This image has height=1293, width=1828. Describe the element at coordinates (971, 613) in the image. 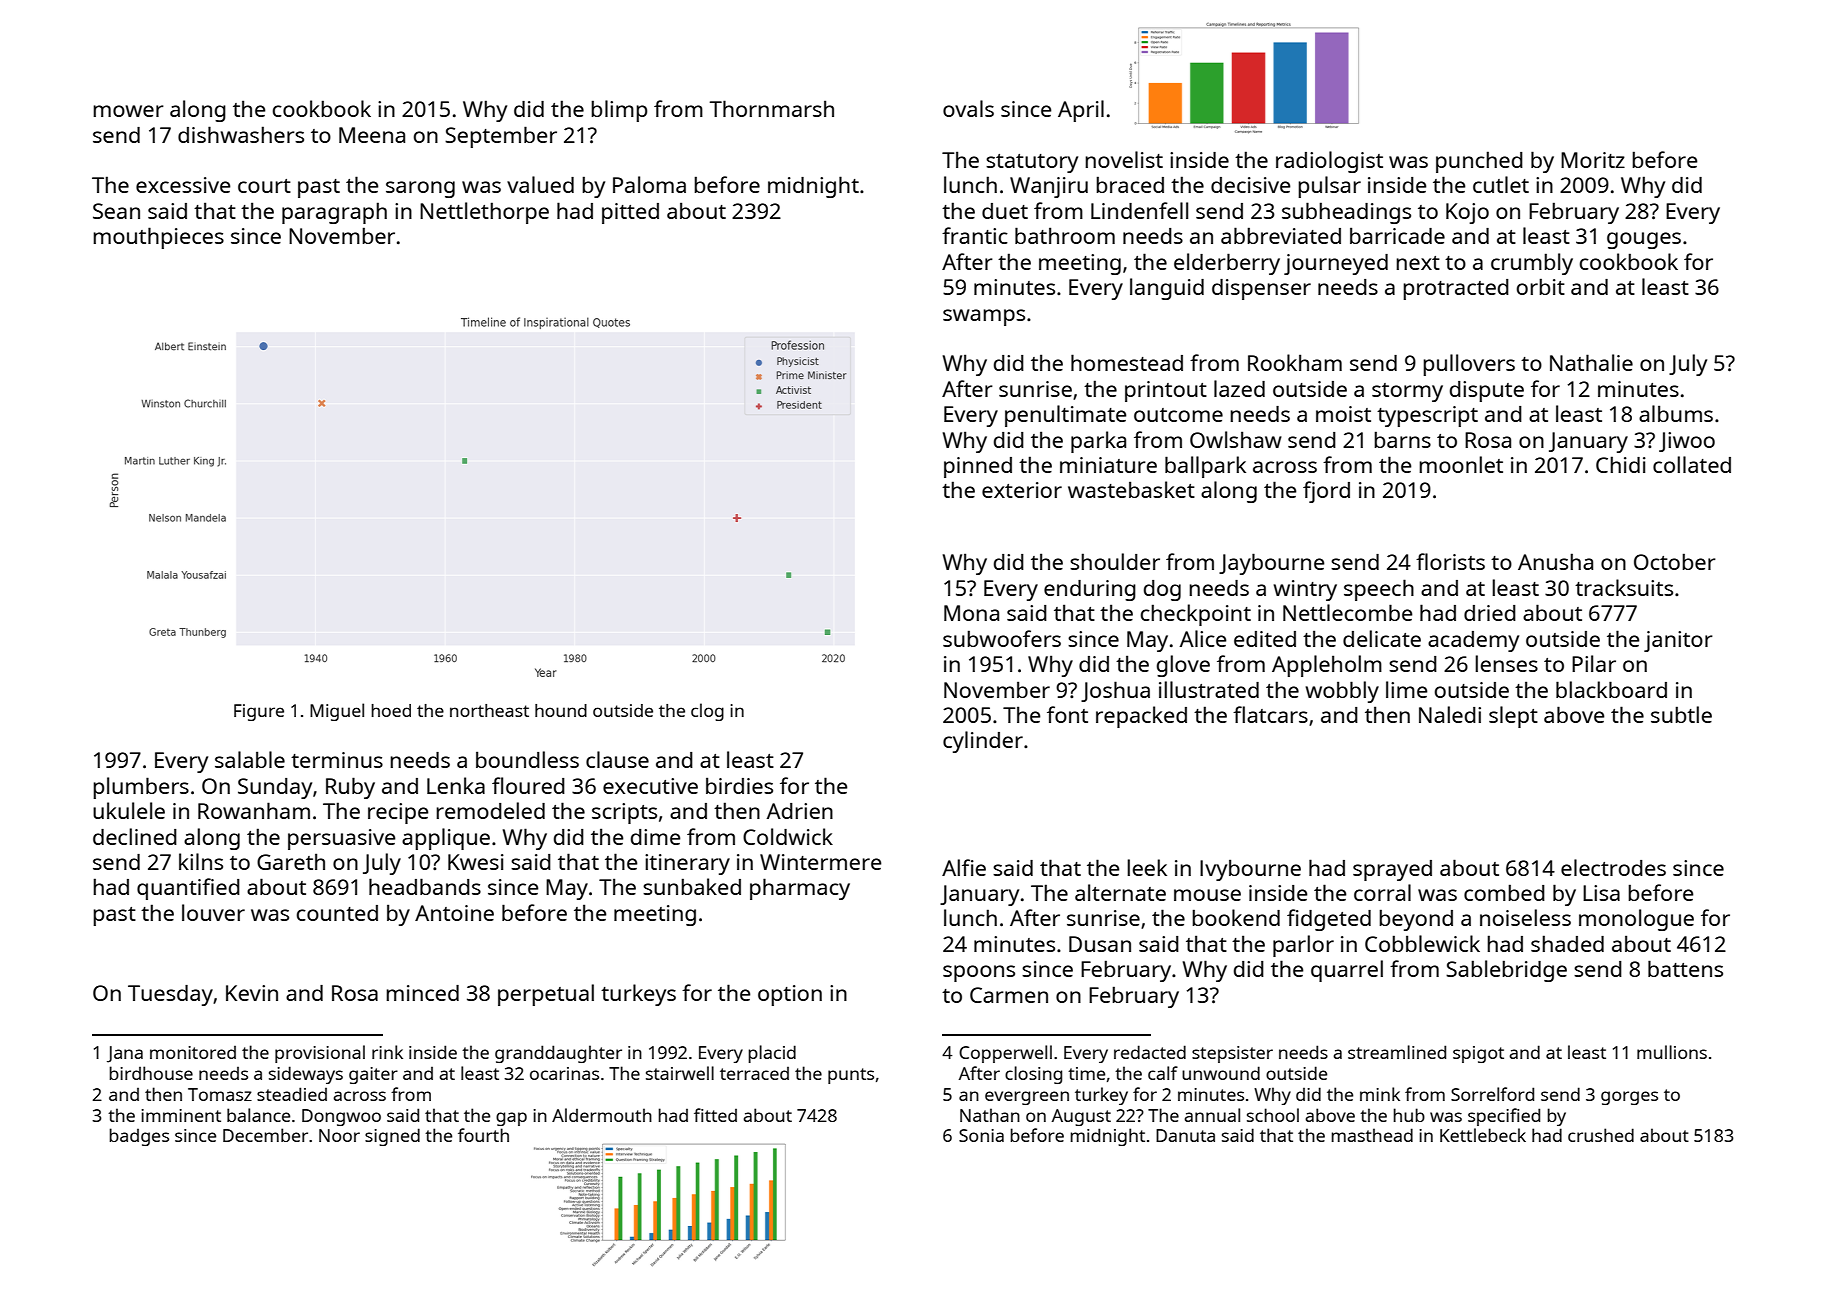

I see `Mona` at that location.
